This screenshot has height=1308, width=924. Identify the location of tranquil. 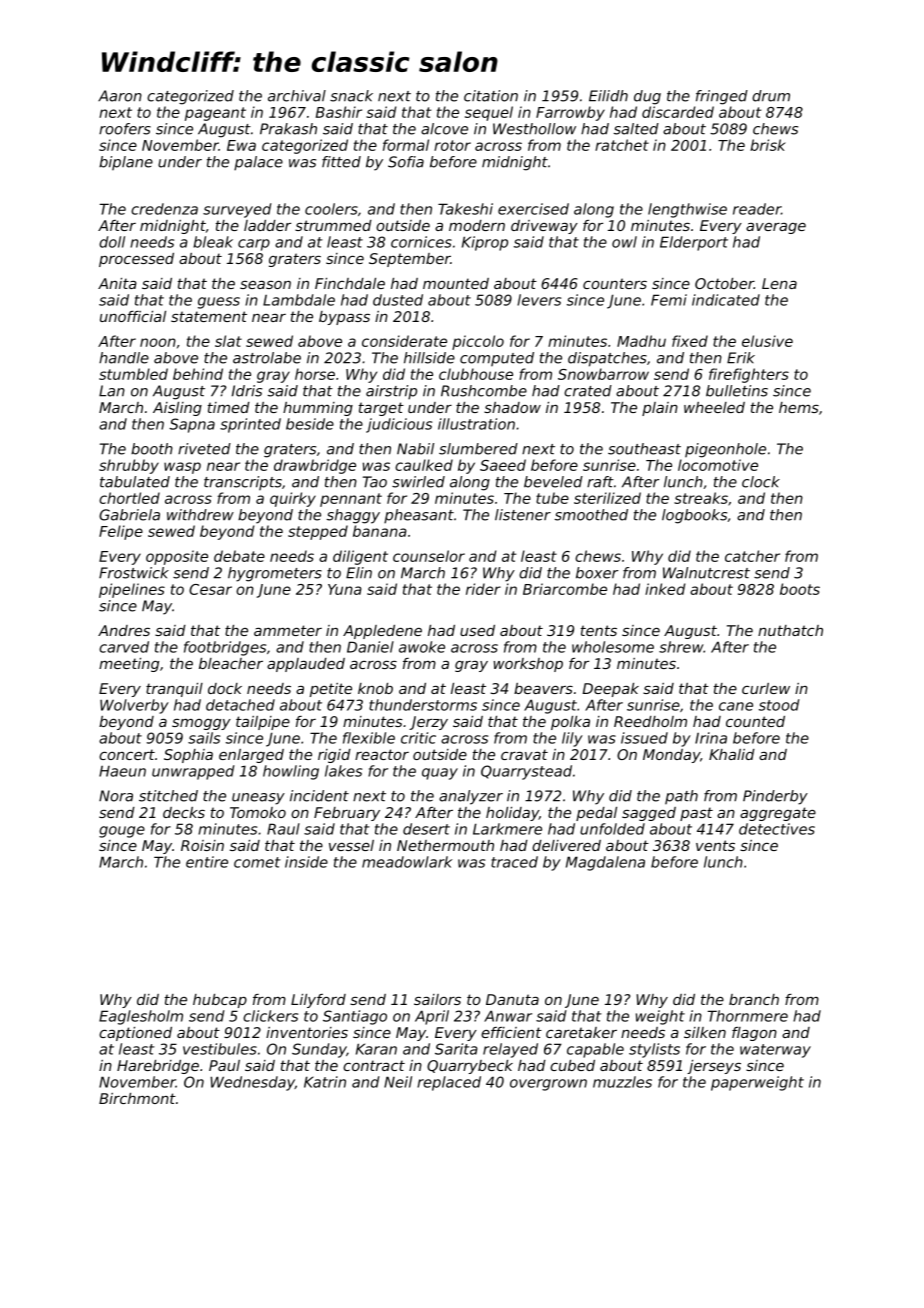
(174, 690).
